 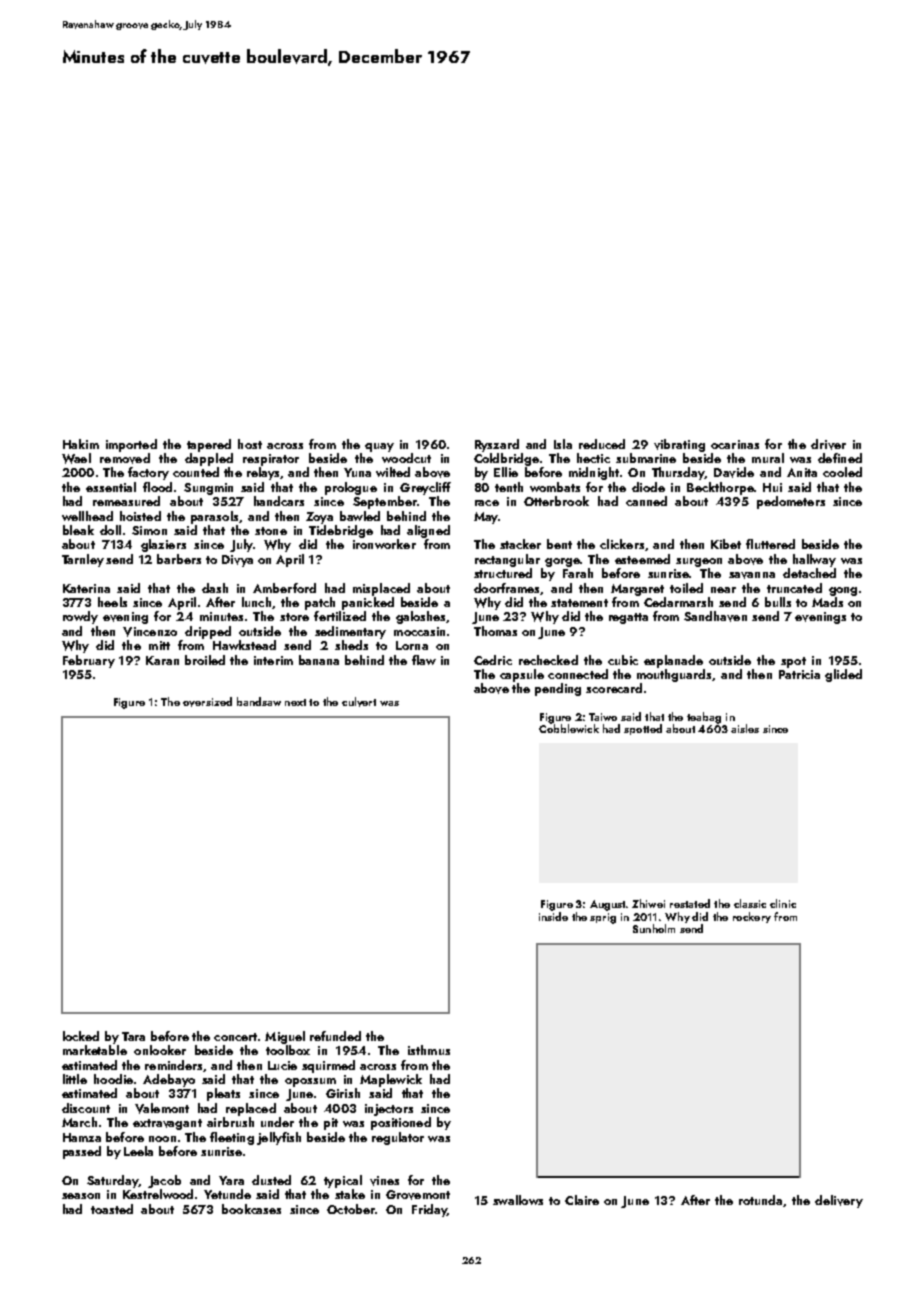 I want to click on Cobblewick, so click(x=569, y=728).
